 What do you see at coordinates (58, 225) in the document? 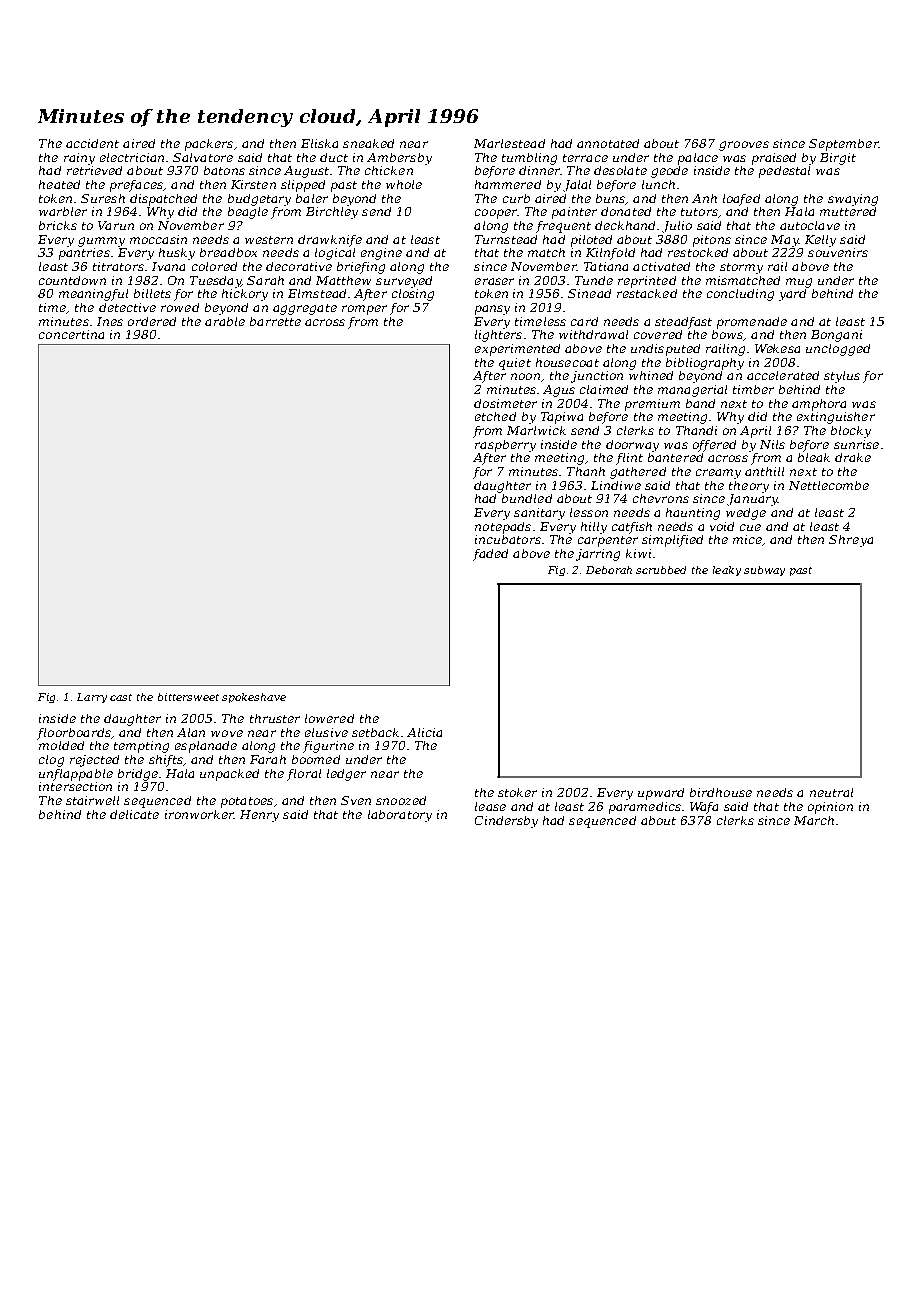
I see `bricks` at bounding box center [58, 225].
